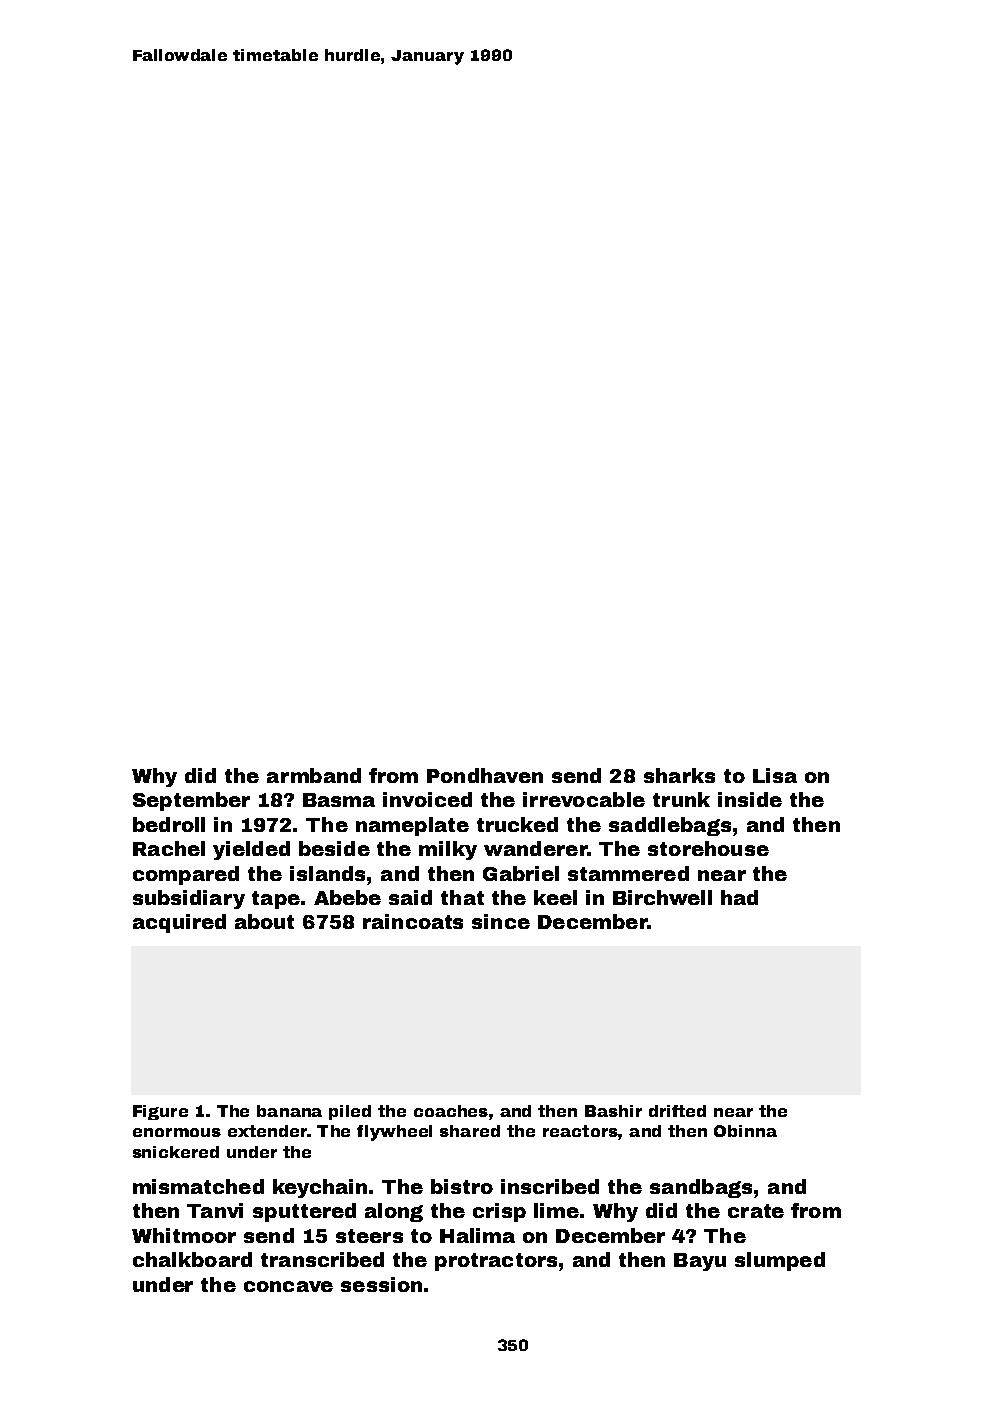 This document has width=993, height=1410. Describe the element at coordinates (535, 848) in the document. I see `wanderer` at that location.
